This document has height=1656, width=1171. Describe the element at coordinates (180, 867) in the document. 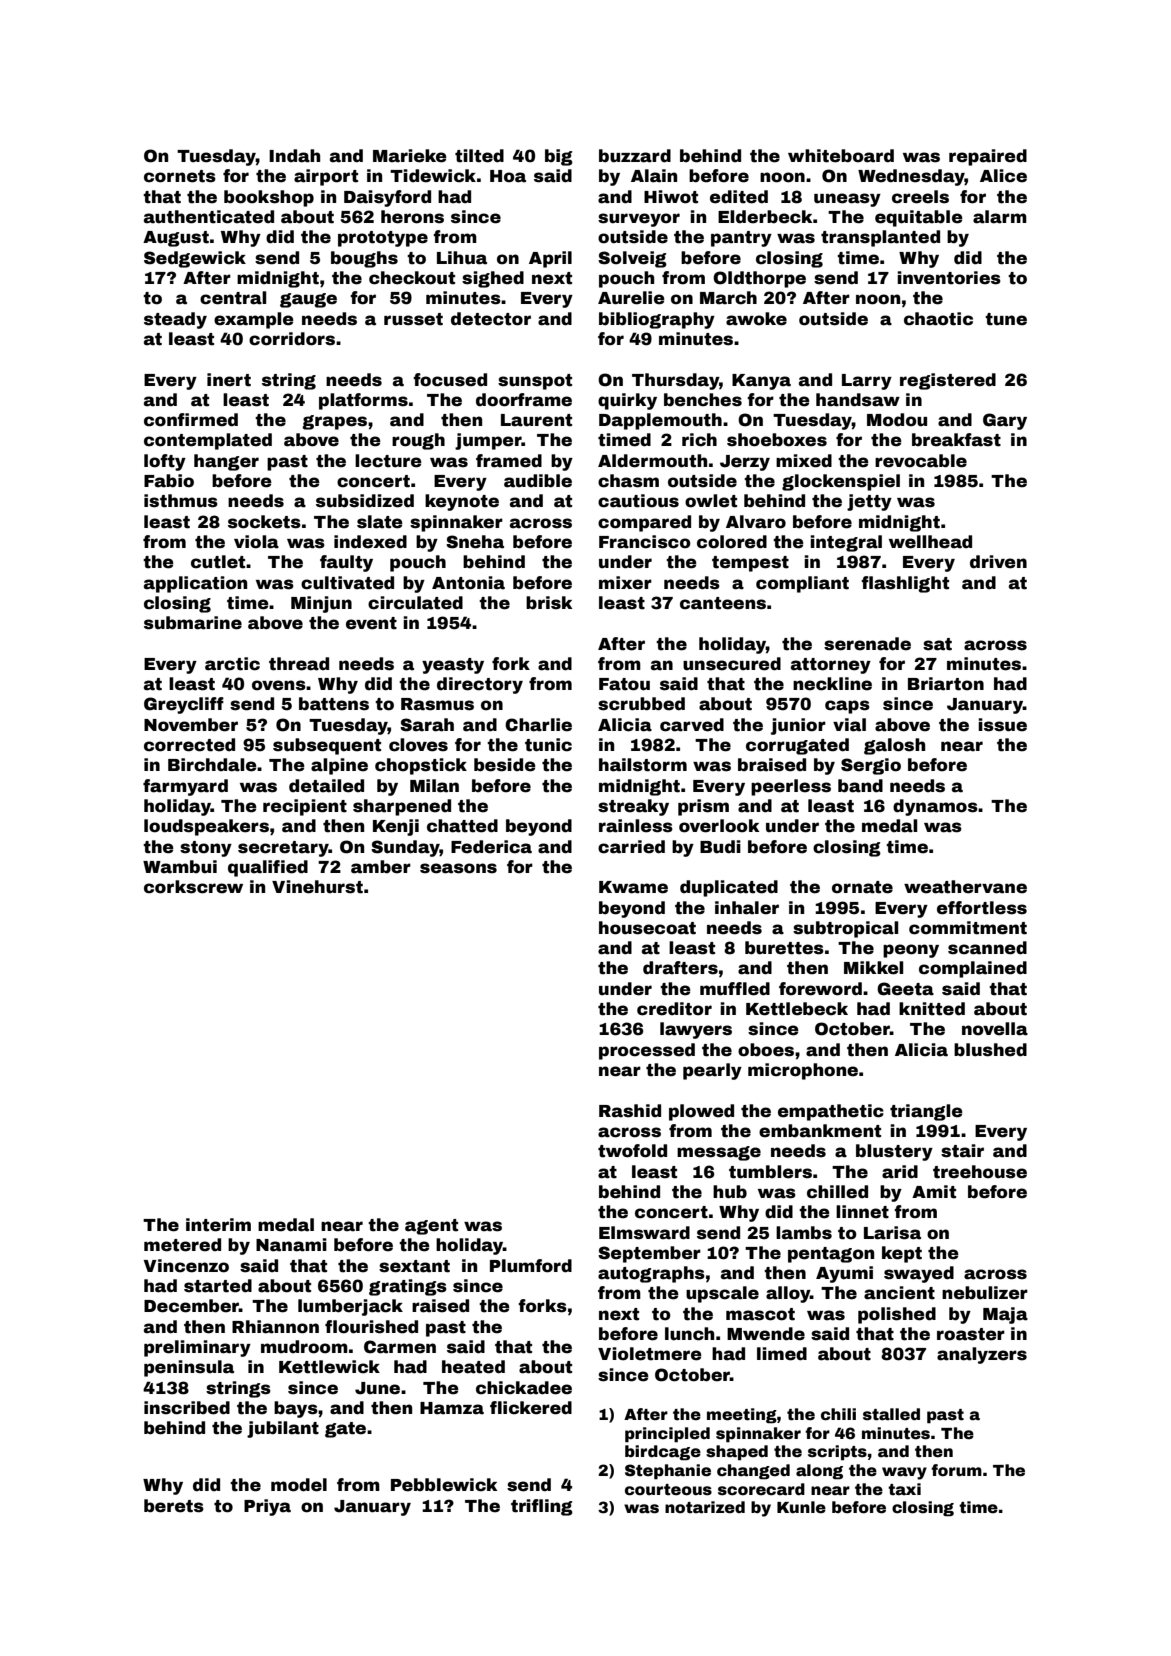

I see `Wambui` at that location.
